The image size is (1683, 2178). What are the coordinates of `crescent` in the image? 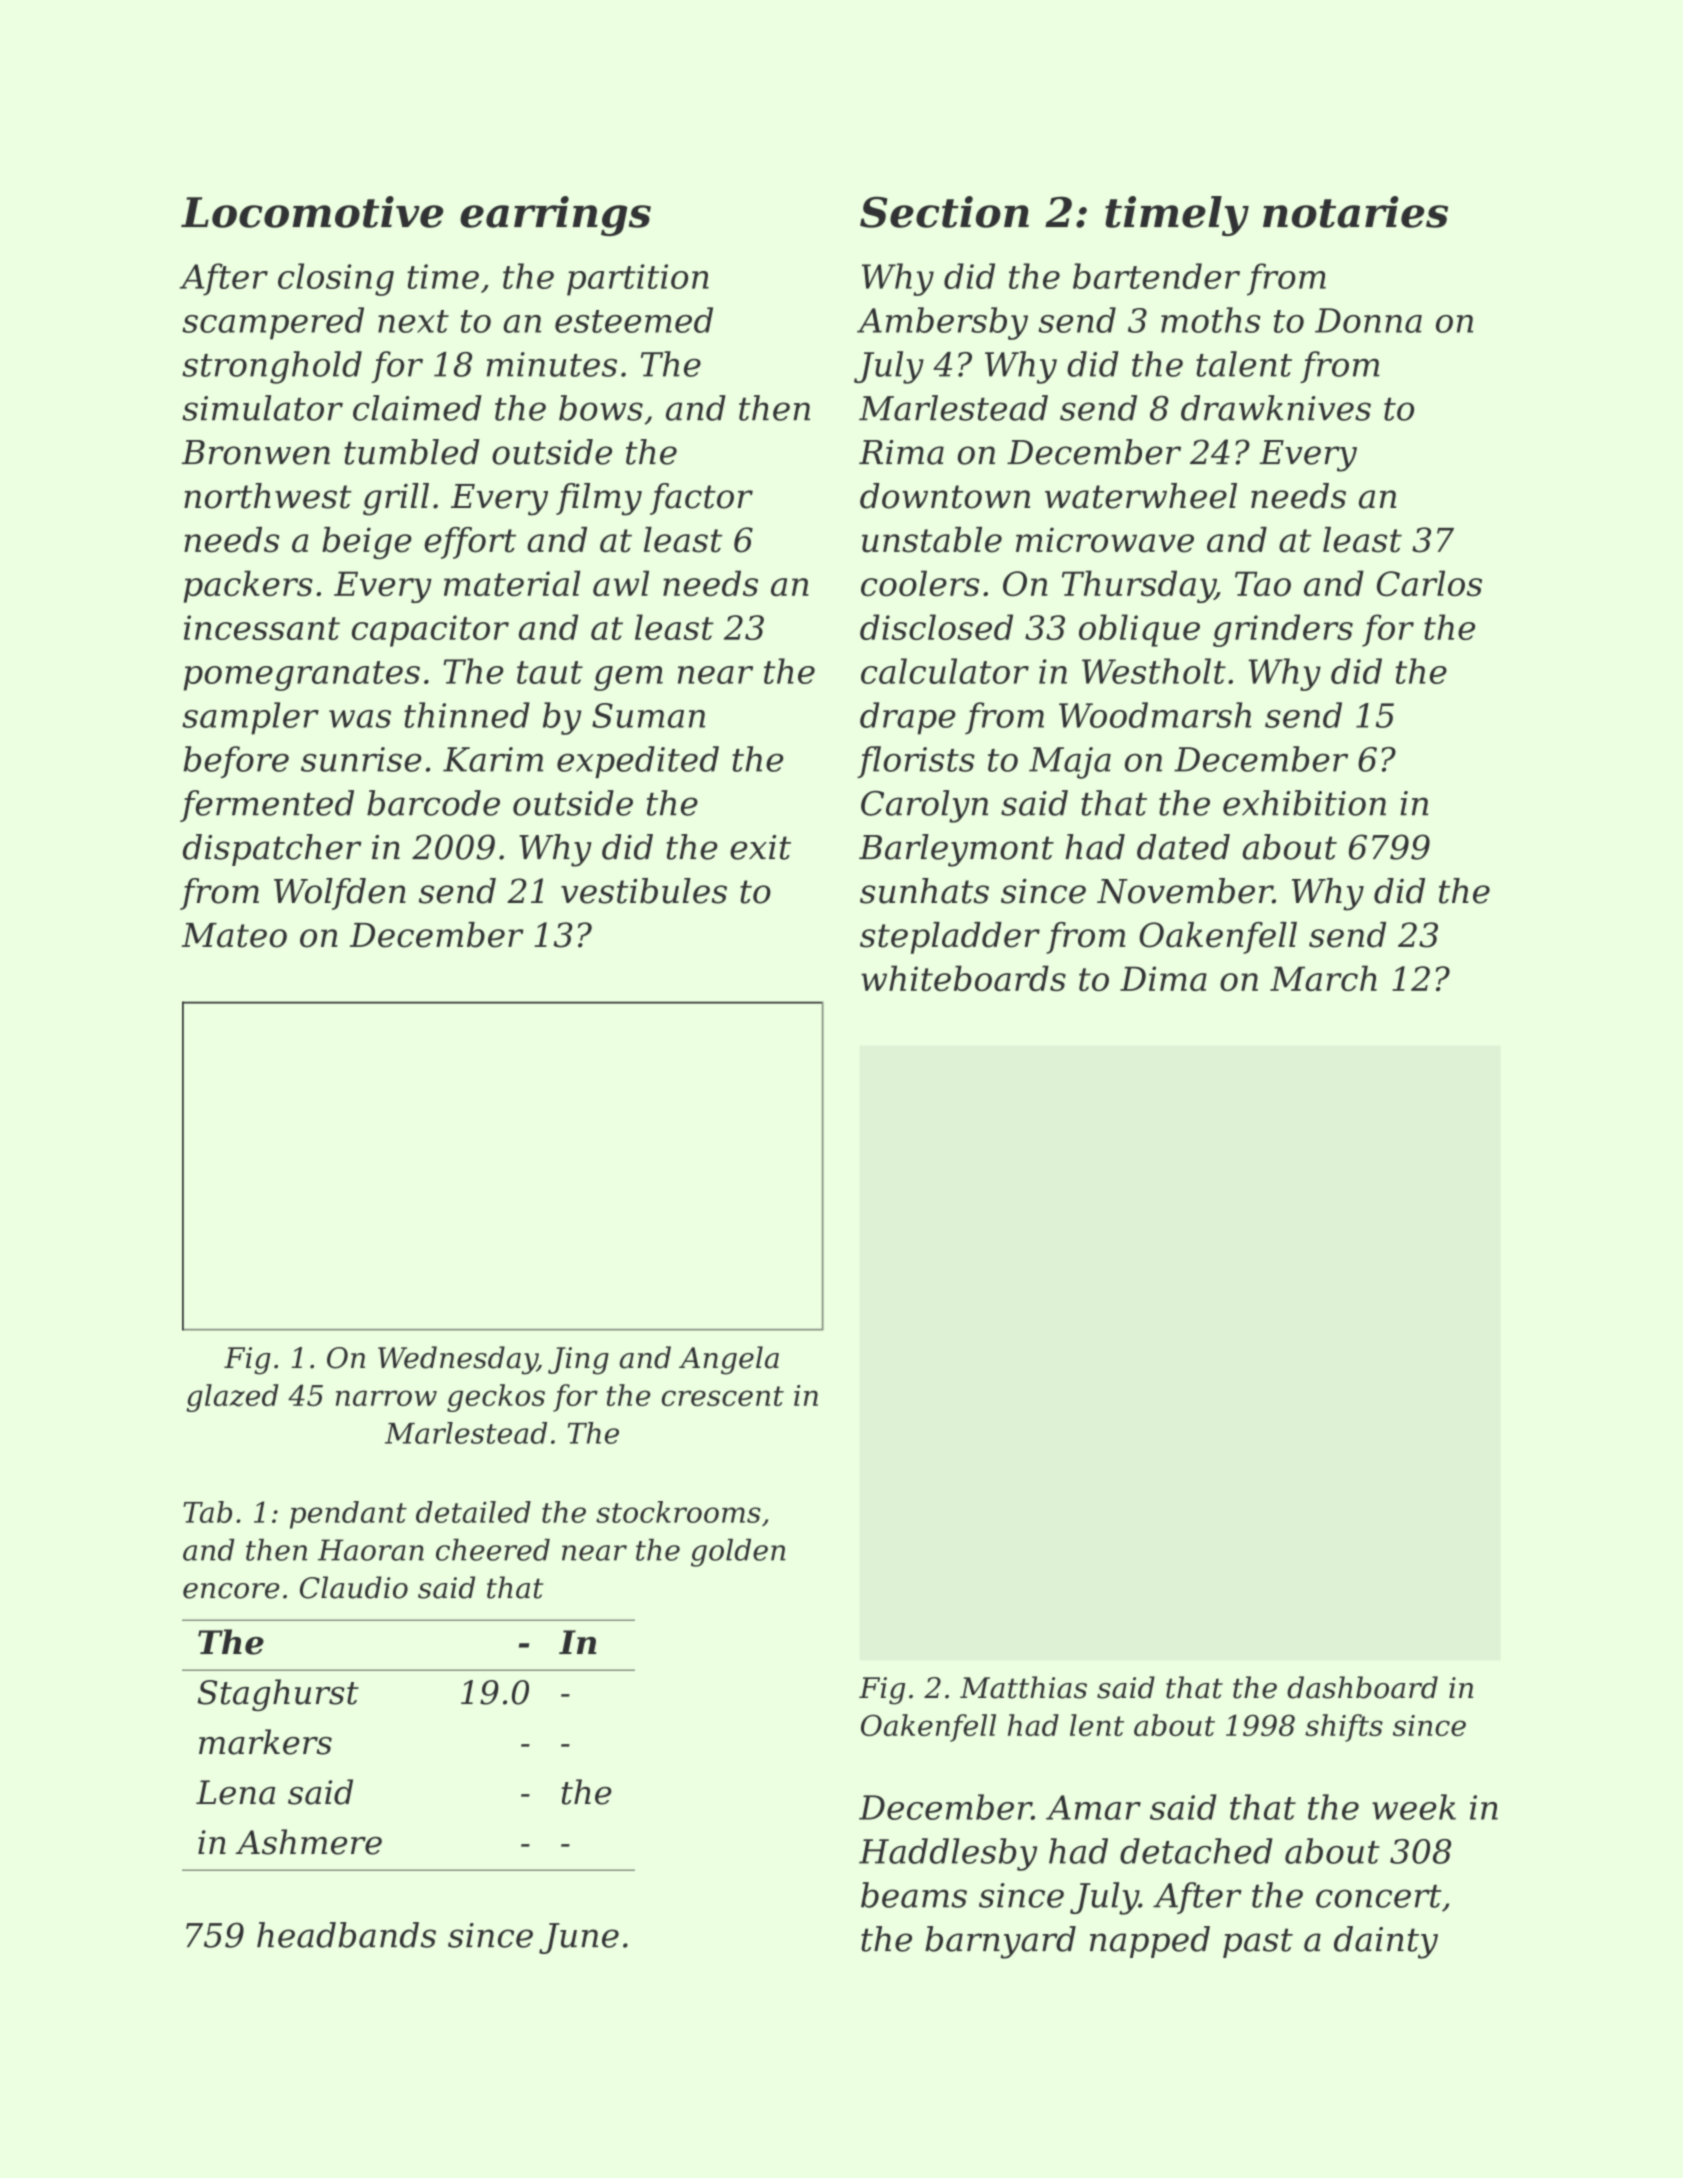 It's located at (723, 1396).
